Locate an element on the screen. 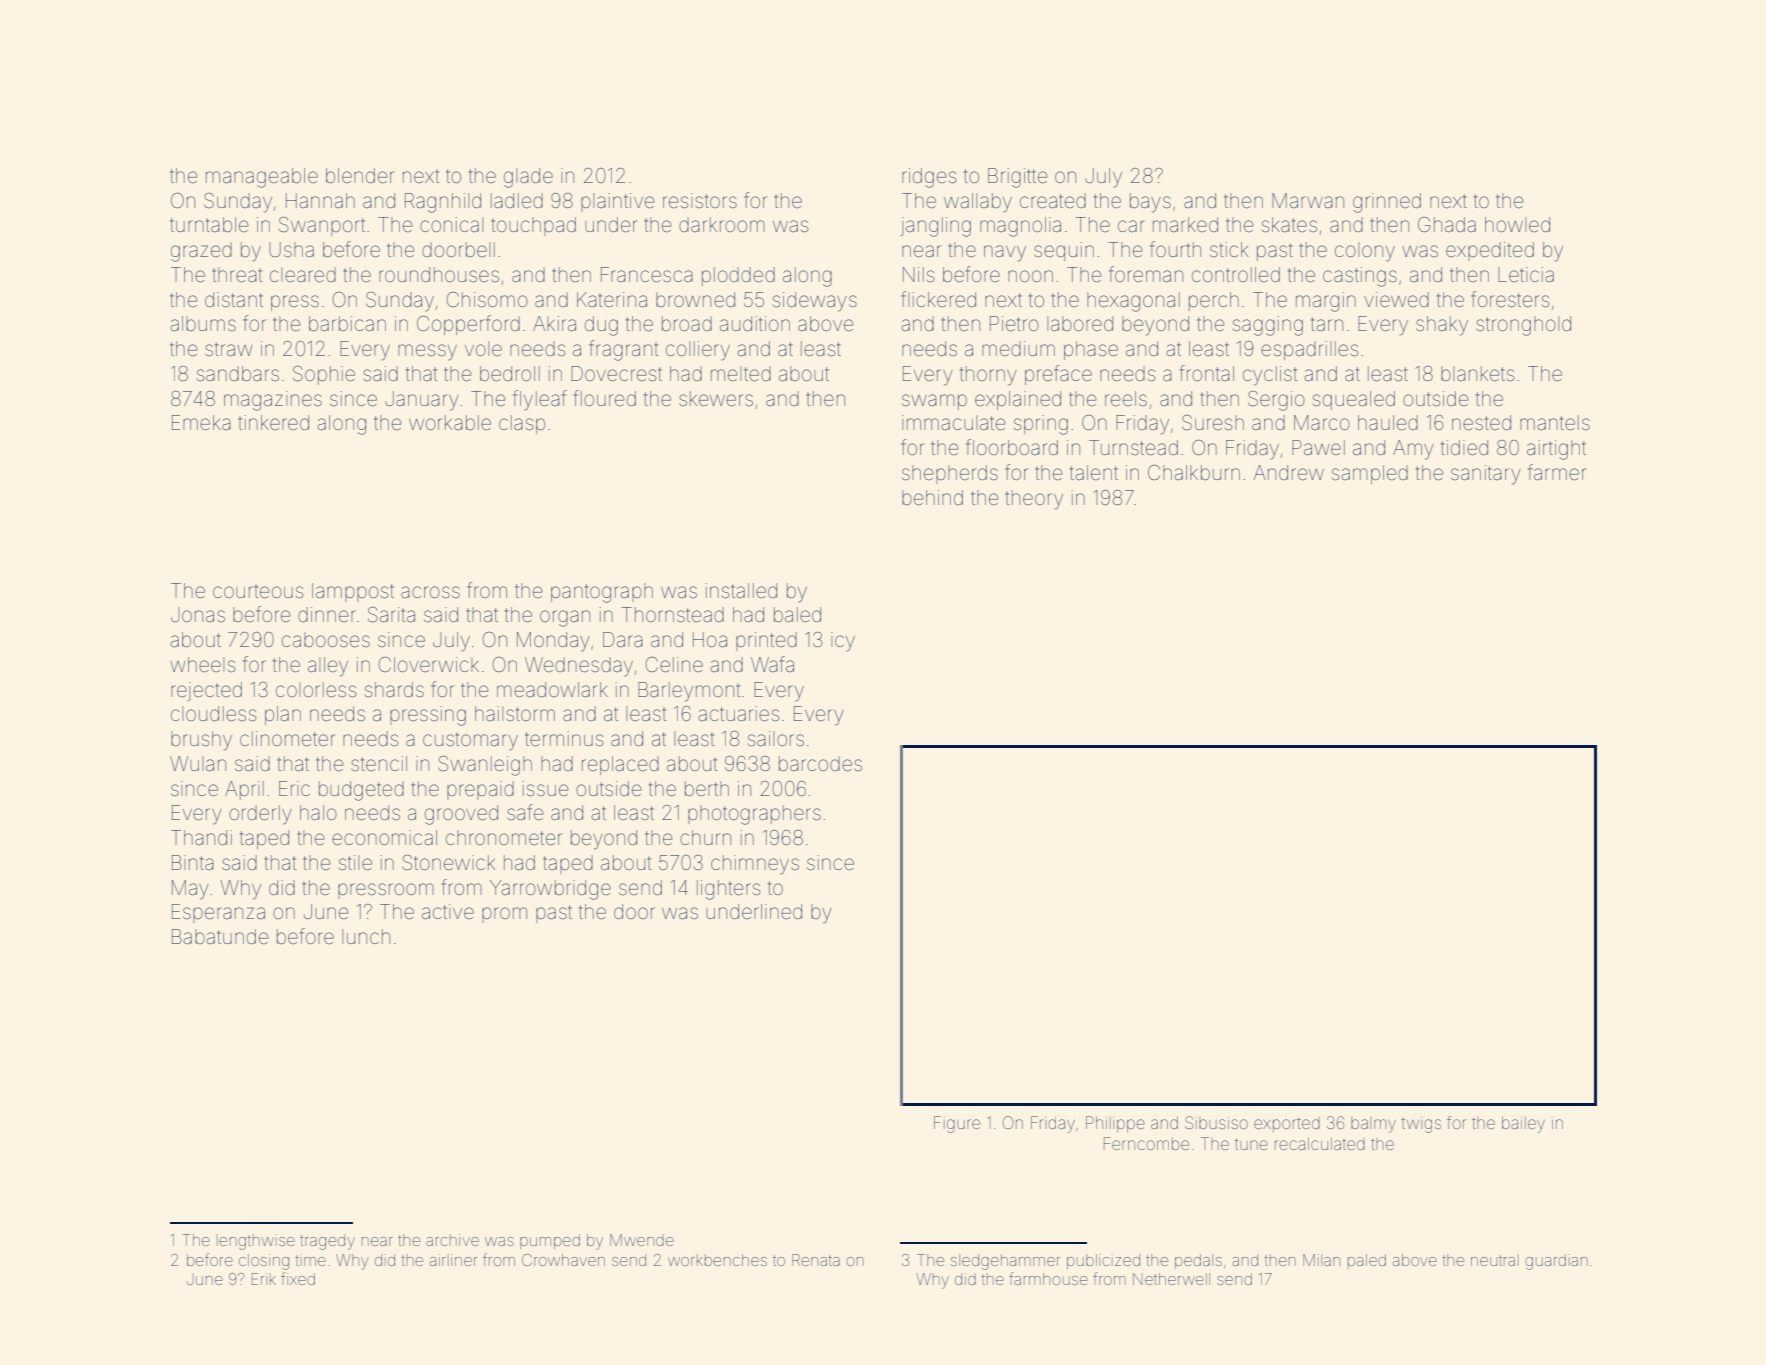 This screenshot has width=1766, height=1365. roundhouses is located at coordinates (439, 274).
